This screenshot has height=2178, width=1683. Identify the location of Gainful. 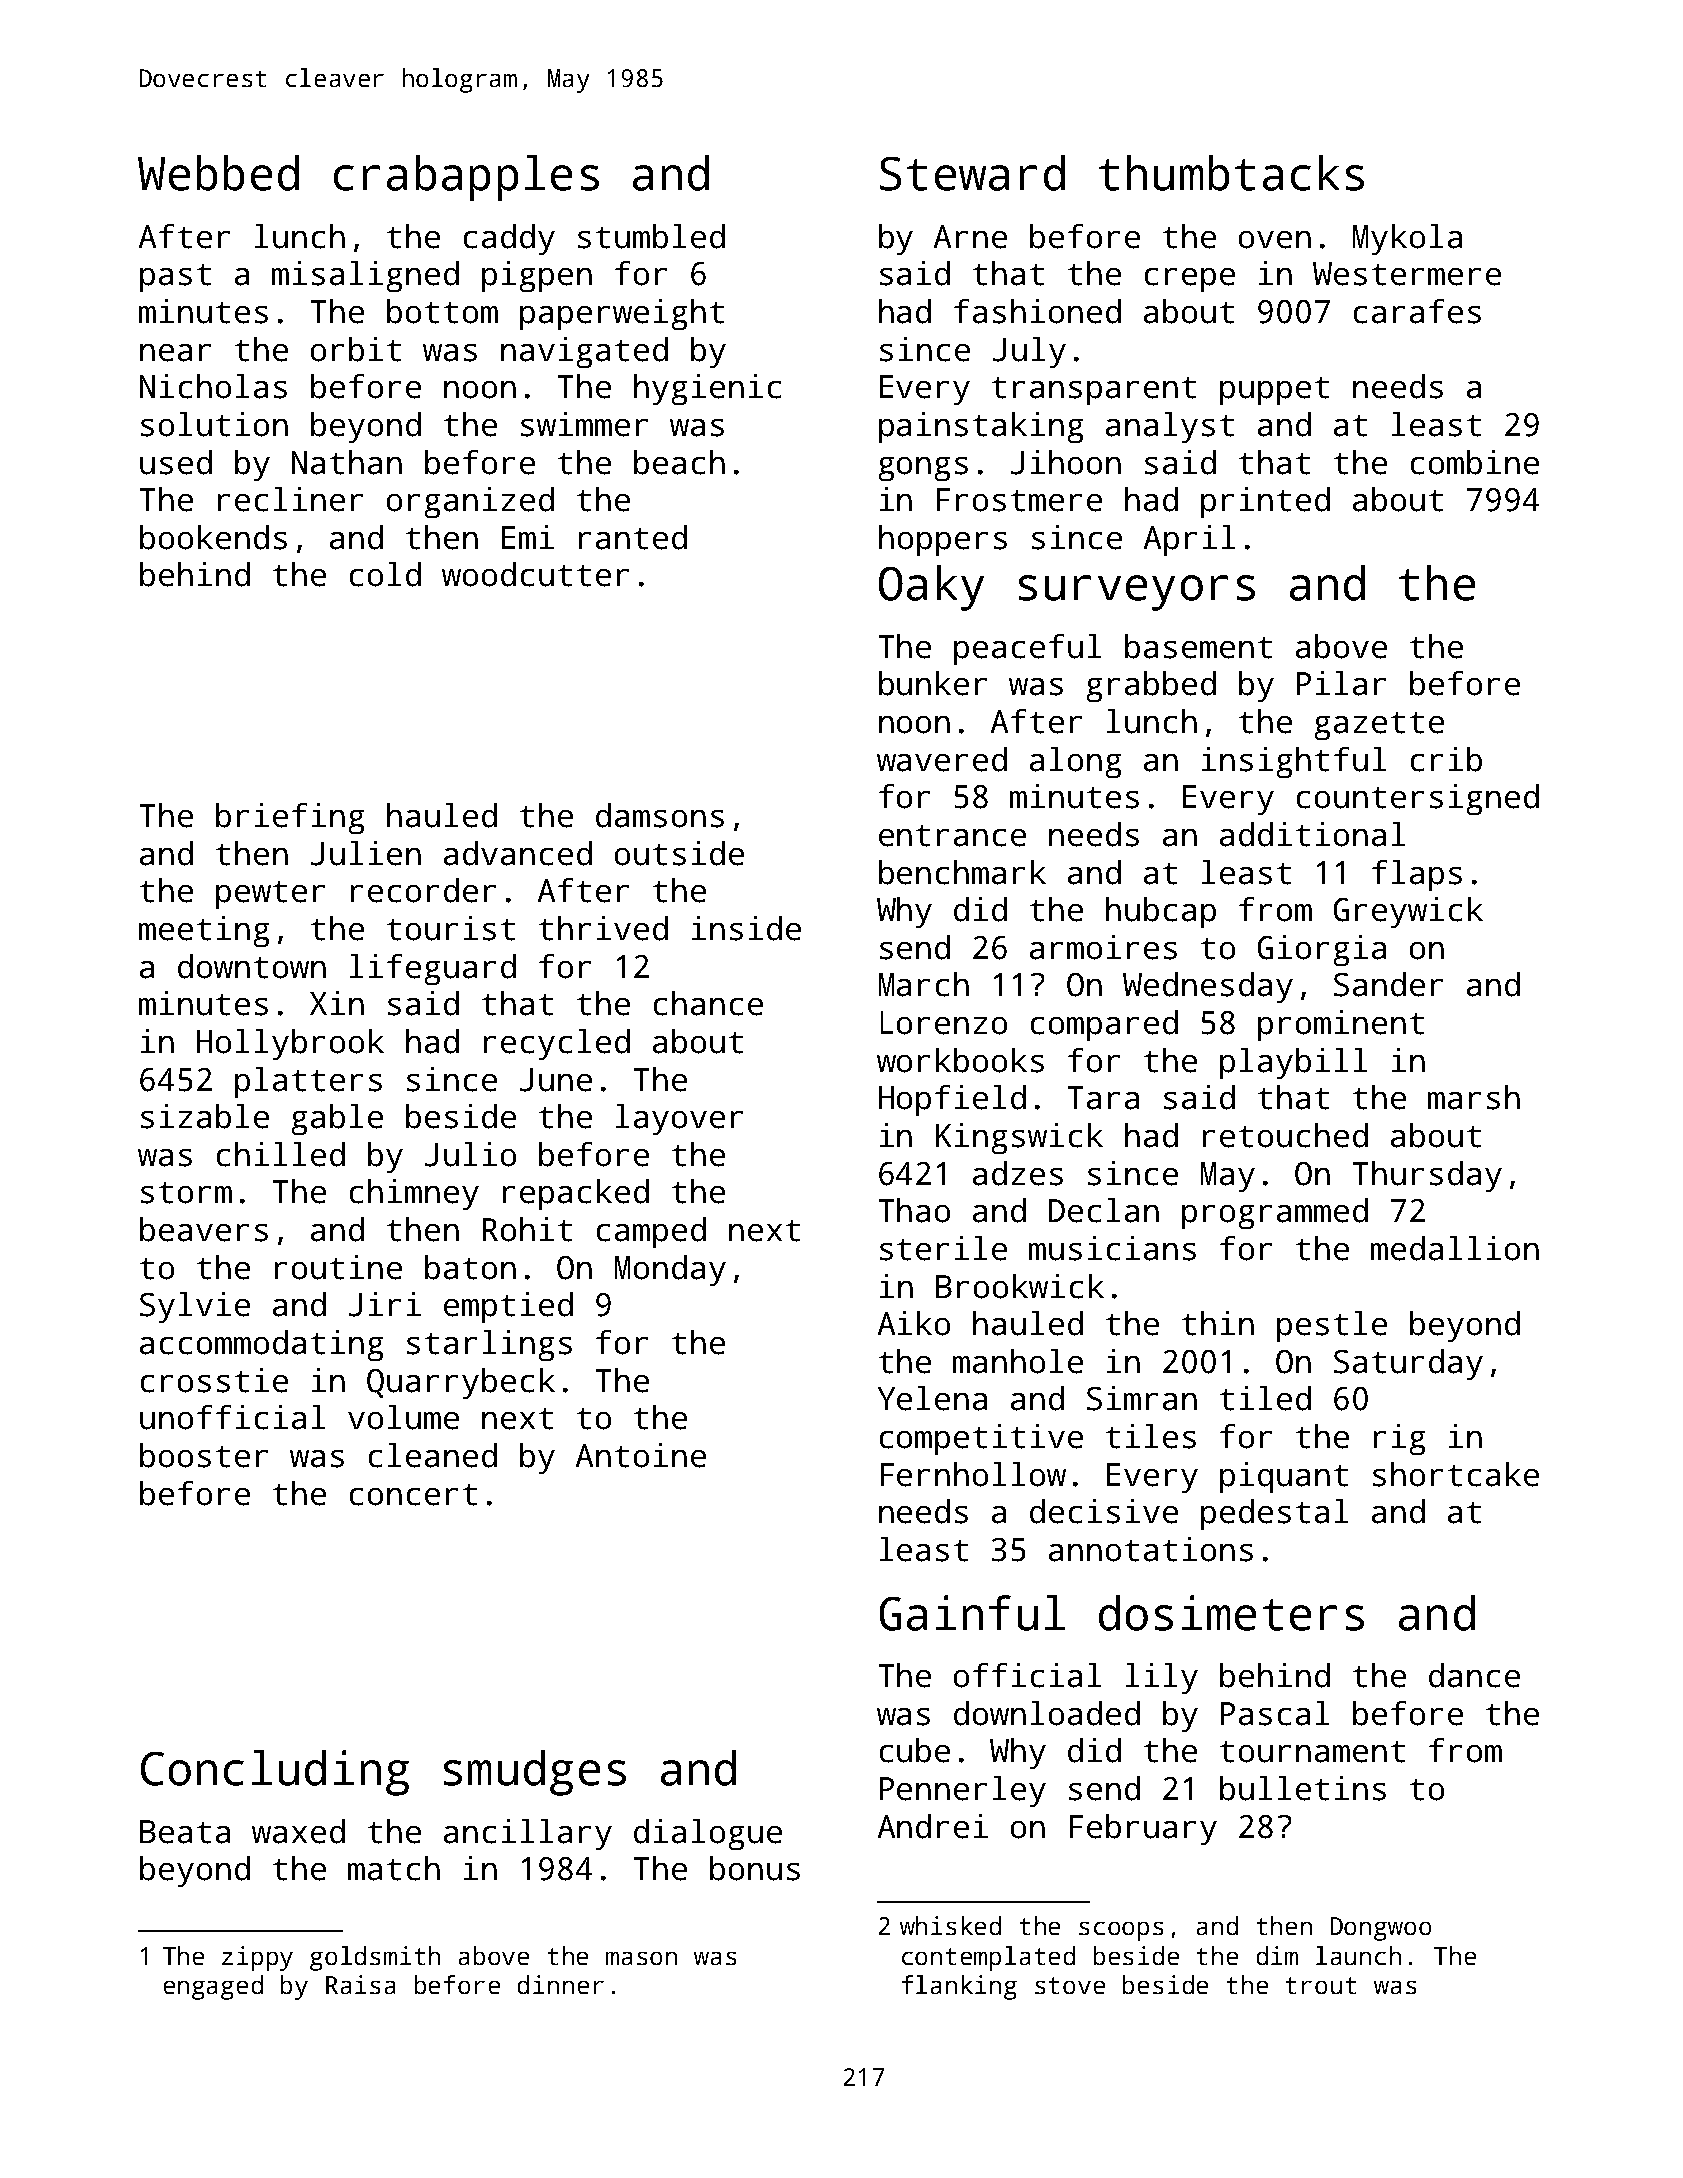
(972, 1613).
